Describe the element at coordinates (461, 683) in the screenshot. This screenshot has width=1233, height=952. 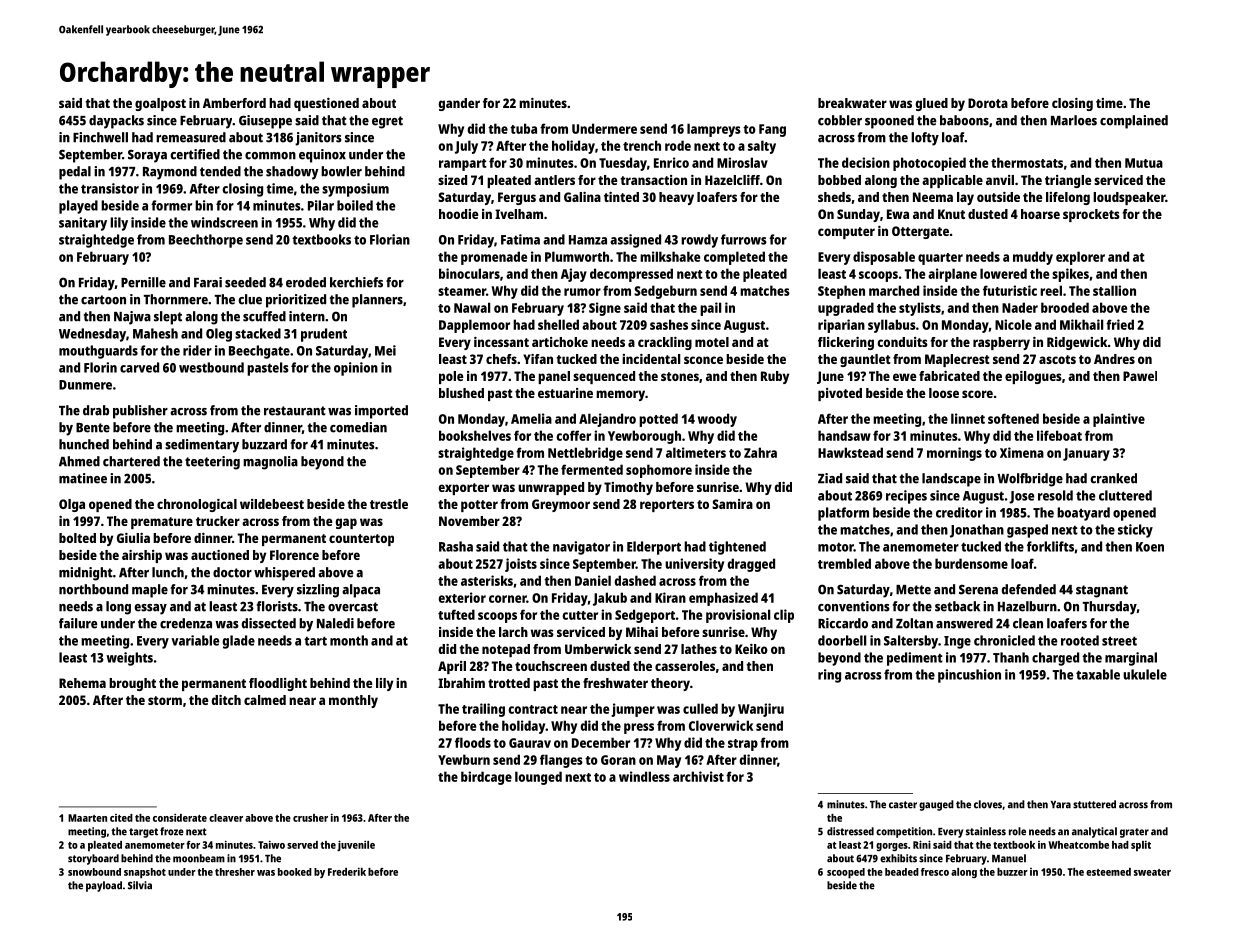
I see `Ibrahim` at that location.
